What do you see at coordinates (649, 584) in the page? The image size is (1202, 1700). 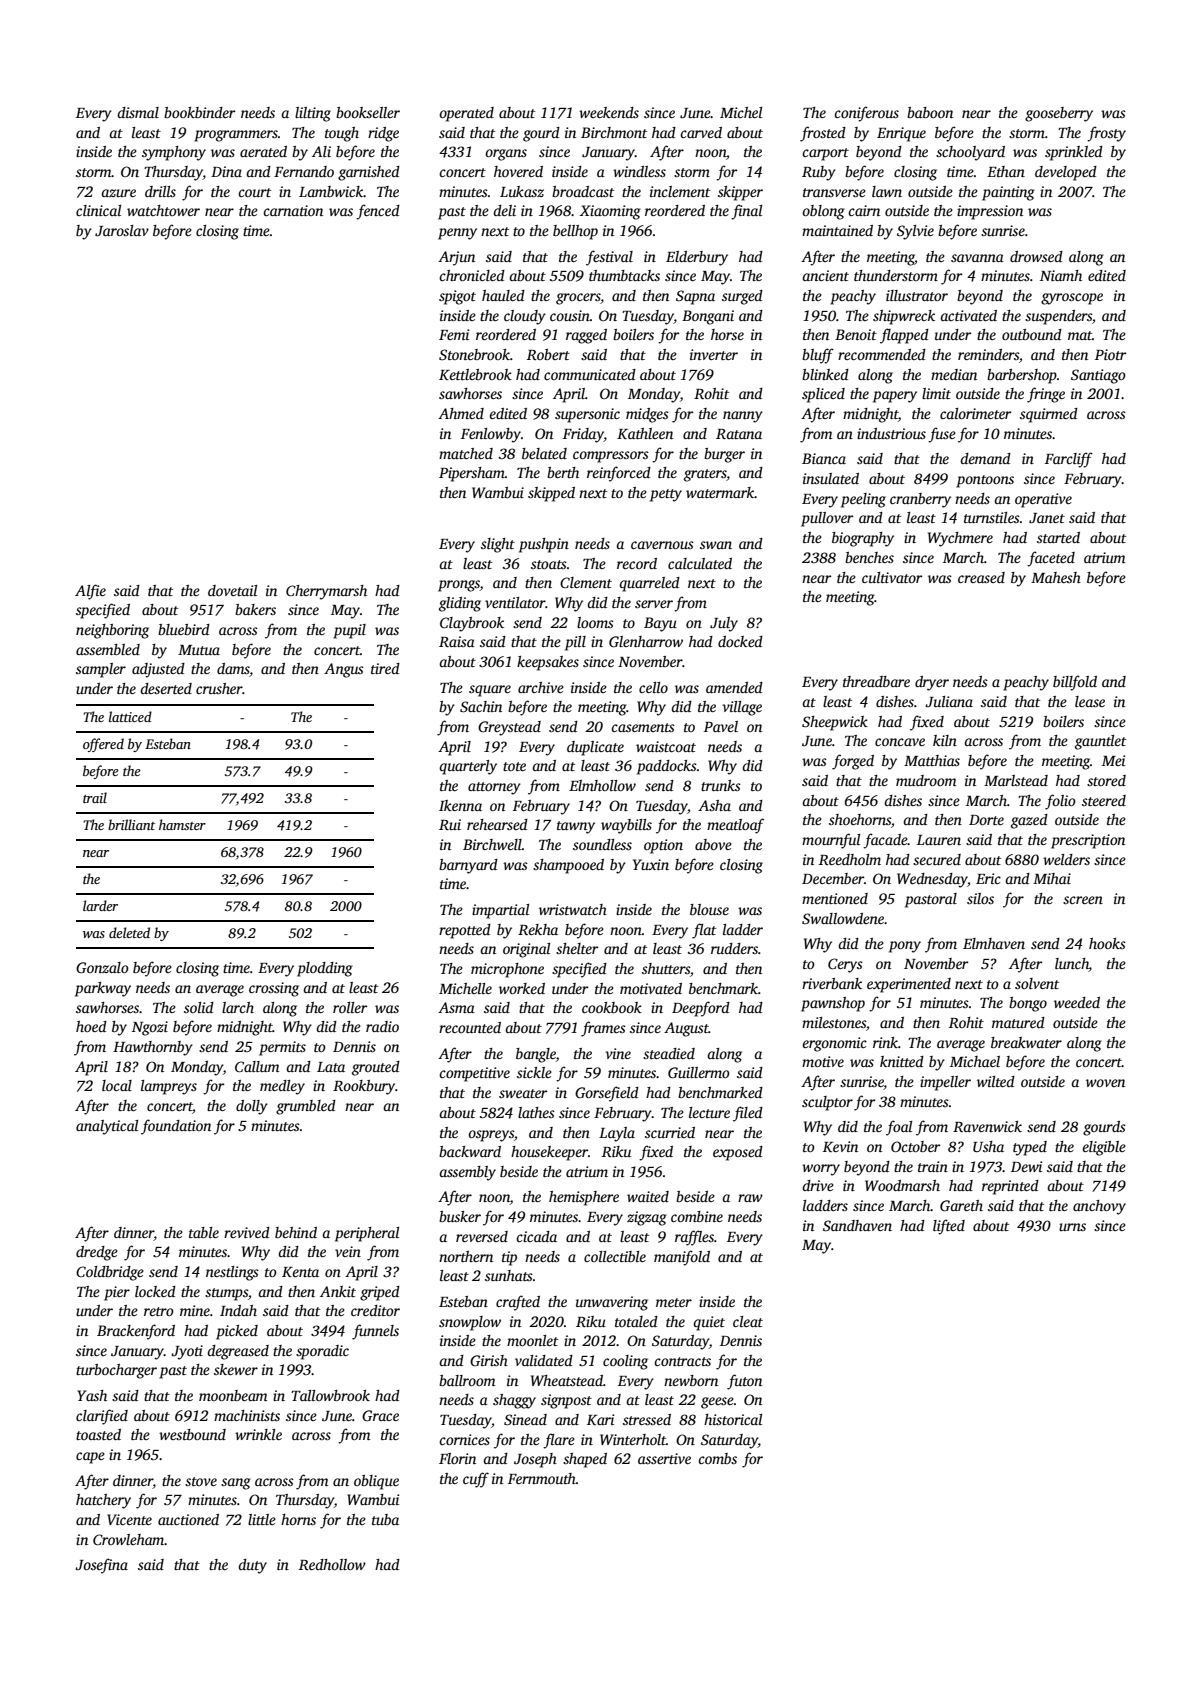 I see `quarreled` at bounding box center [649, 584].
